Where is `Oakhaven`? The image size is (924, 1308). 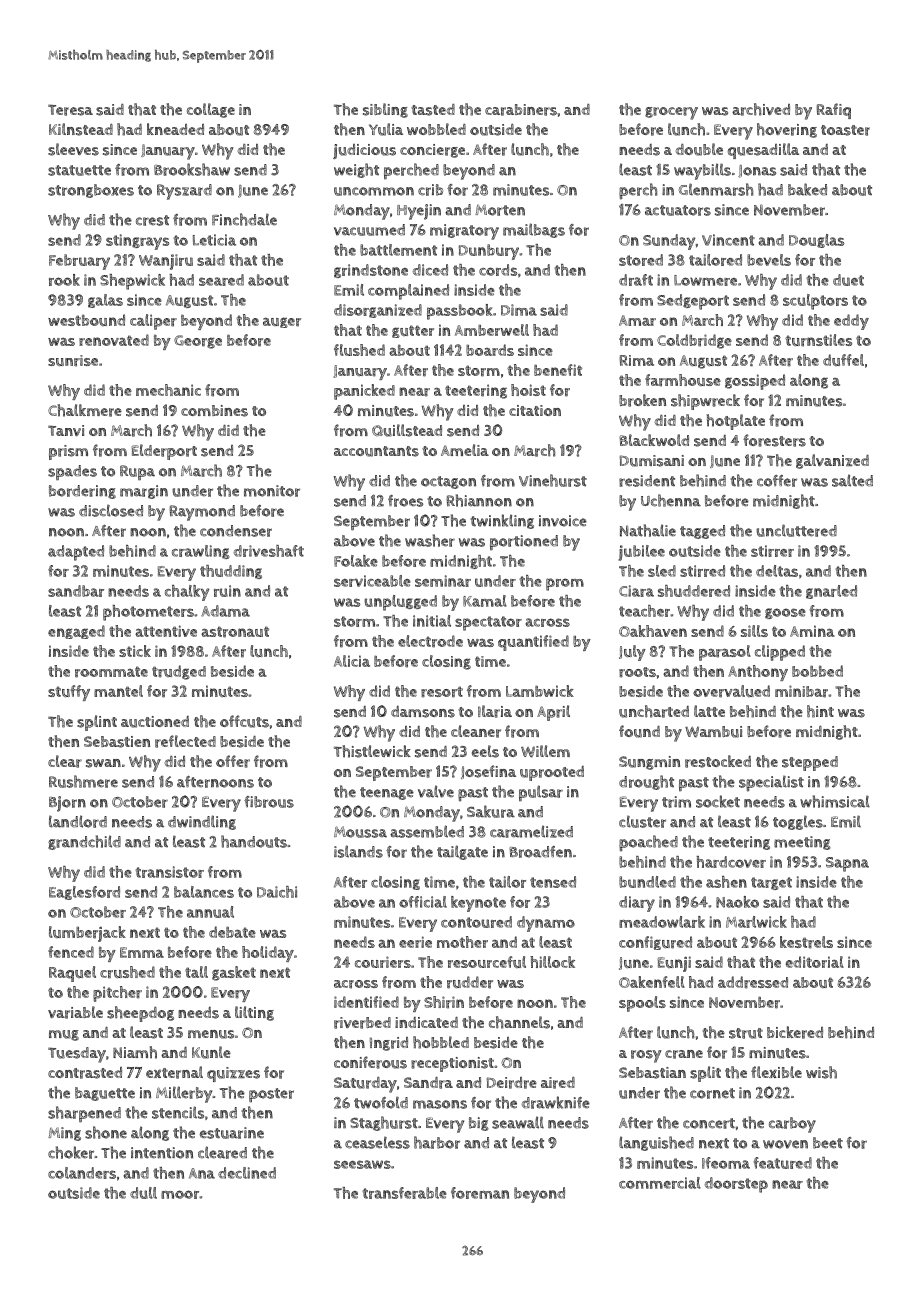
Oakhaven is located at coordinates (653, 631).
